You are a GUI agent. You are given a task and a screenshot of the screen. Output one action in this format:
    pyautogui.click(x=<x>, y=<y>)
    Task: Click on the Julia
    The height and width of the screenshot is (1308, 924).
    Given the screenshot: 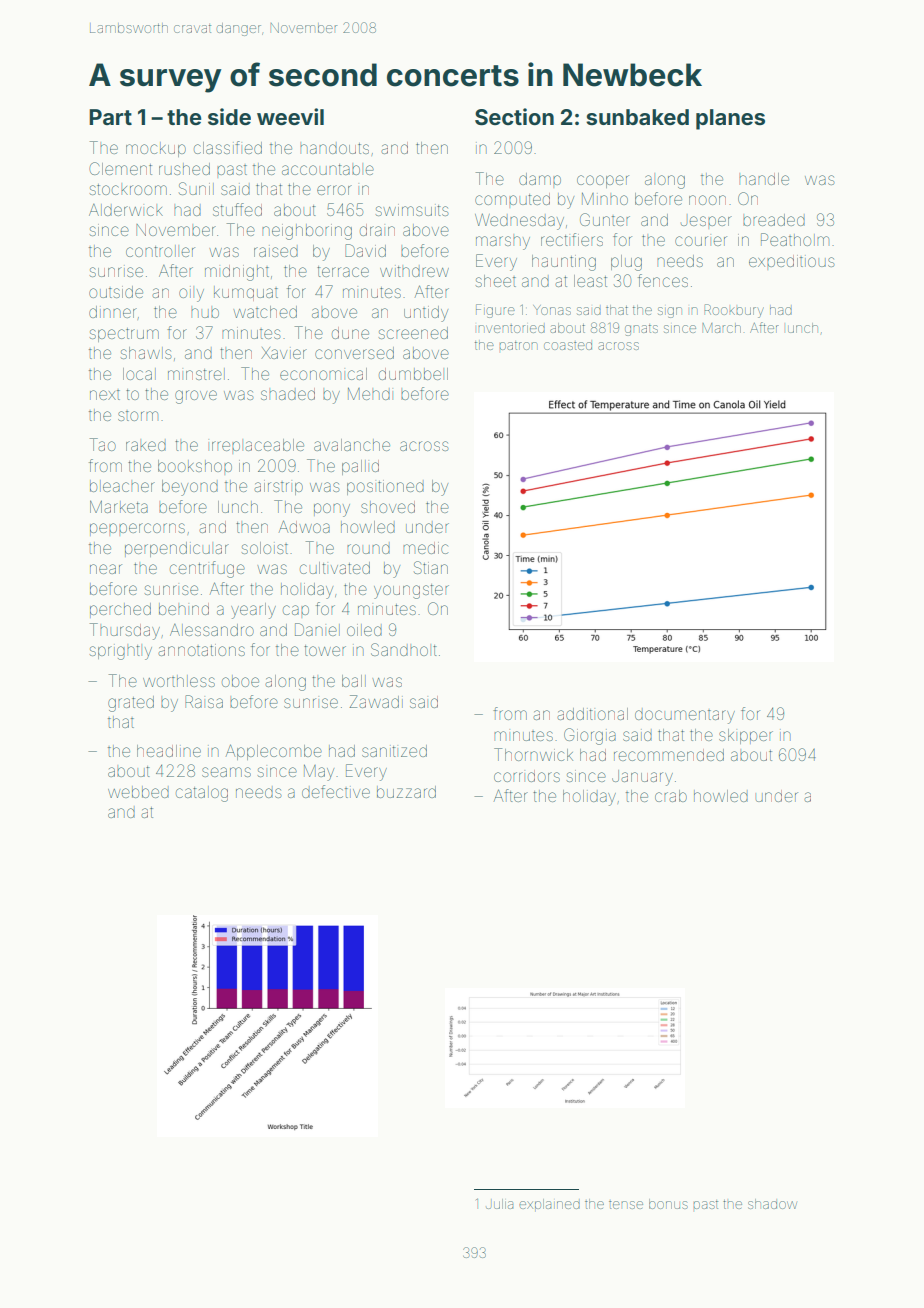 What is the action you would take?
    pyautogui.click(x=500, y=1204)
